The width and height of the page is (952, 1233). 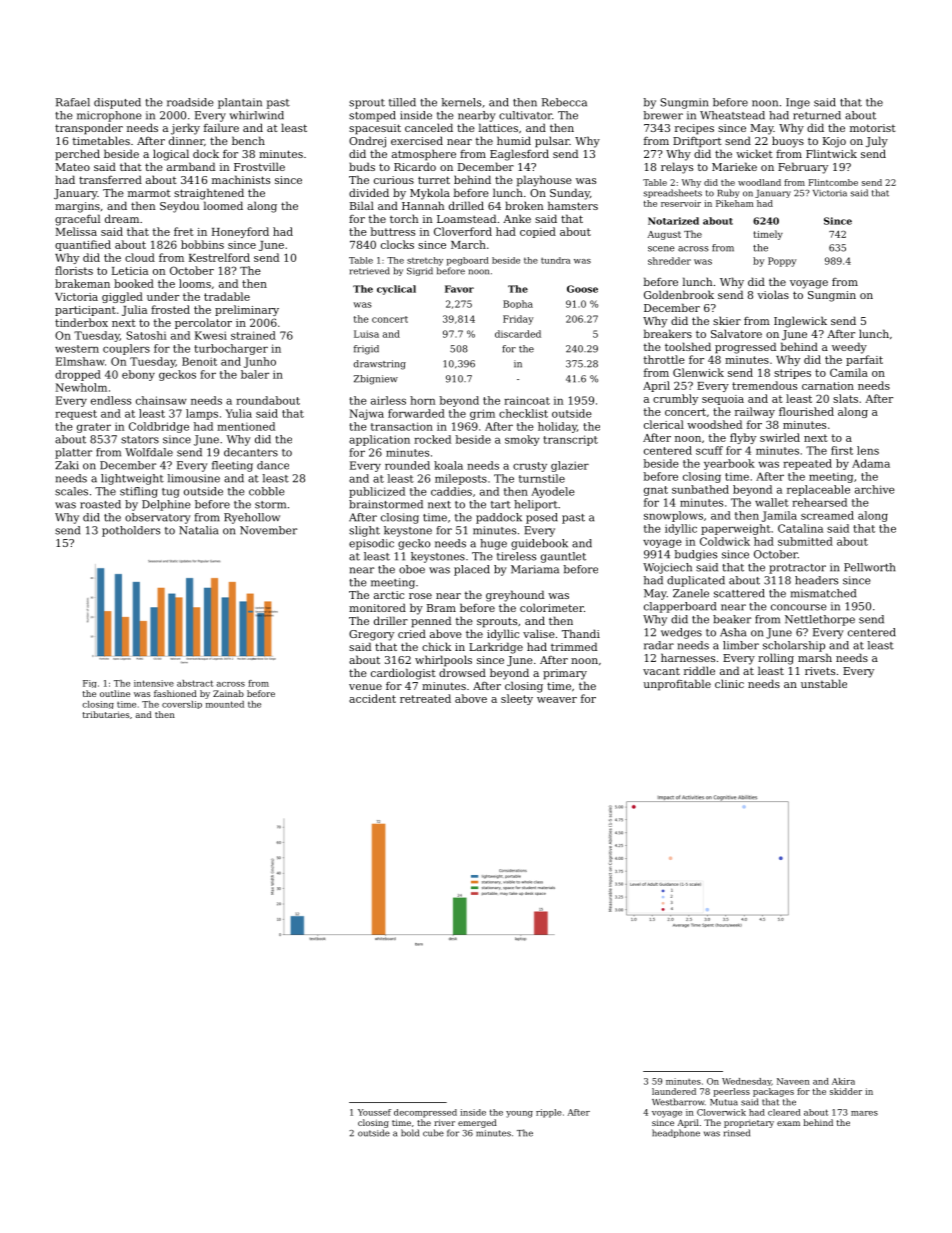 What do you see at coordinates (106, 714) in the page?
I see `tributaries` at bounding box center [106, 714].
